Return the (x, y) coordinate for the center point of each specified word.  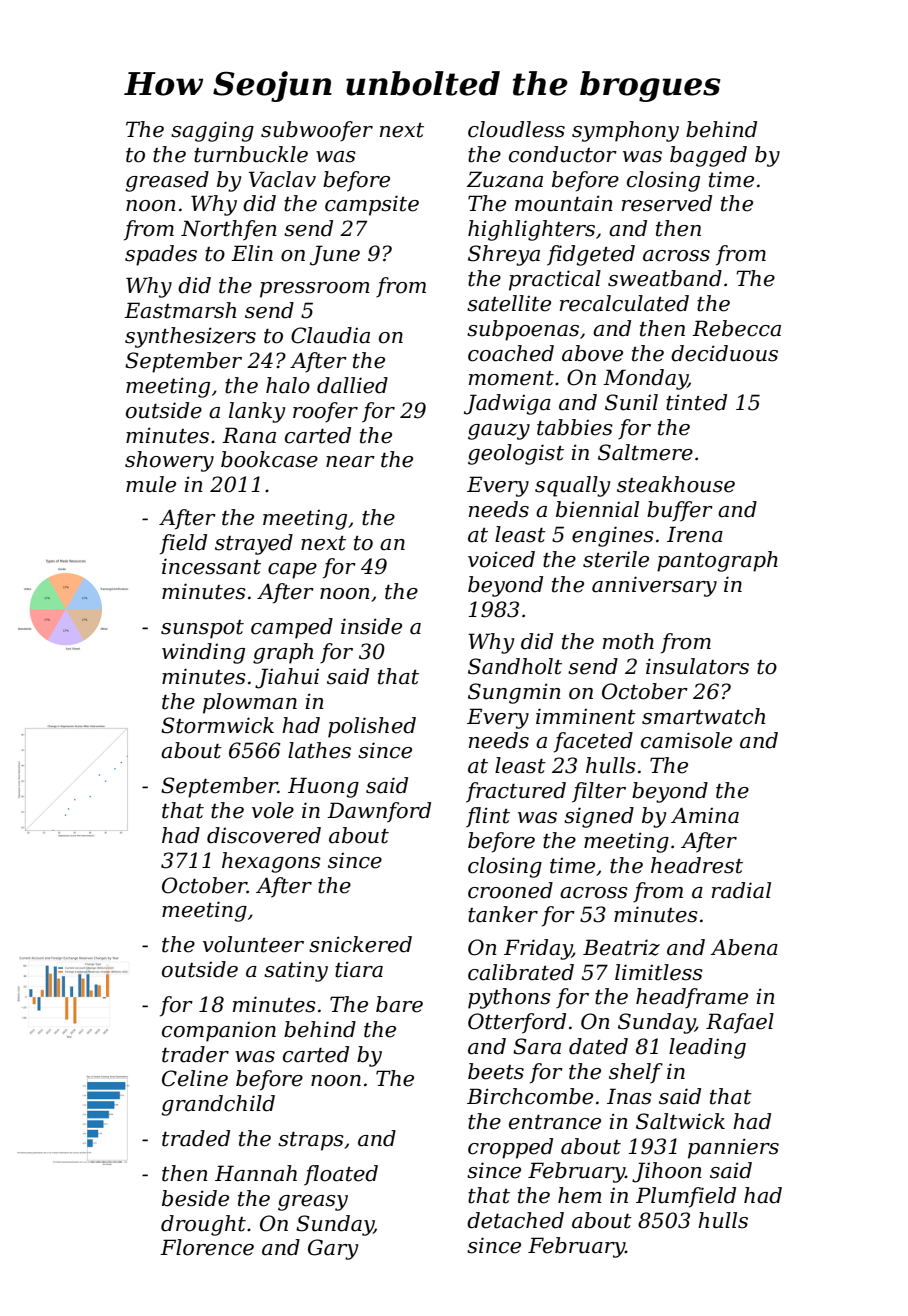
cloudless (516, 129)
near (350, 462)
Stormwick (217, 725)
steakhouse (676, 484)
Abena (744, 947)
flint (488, 817)
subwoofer (317, 131)
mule (151, 484)
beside (195, 1198)
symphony (625, 131)
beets (496, 1071)
